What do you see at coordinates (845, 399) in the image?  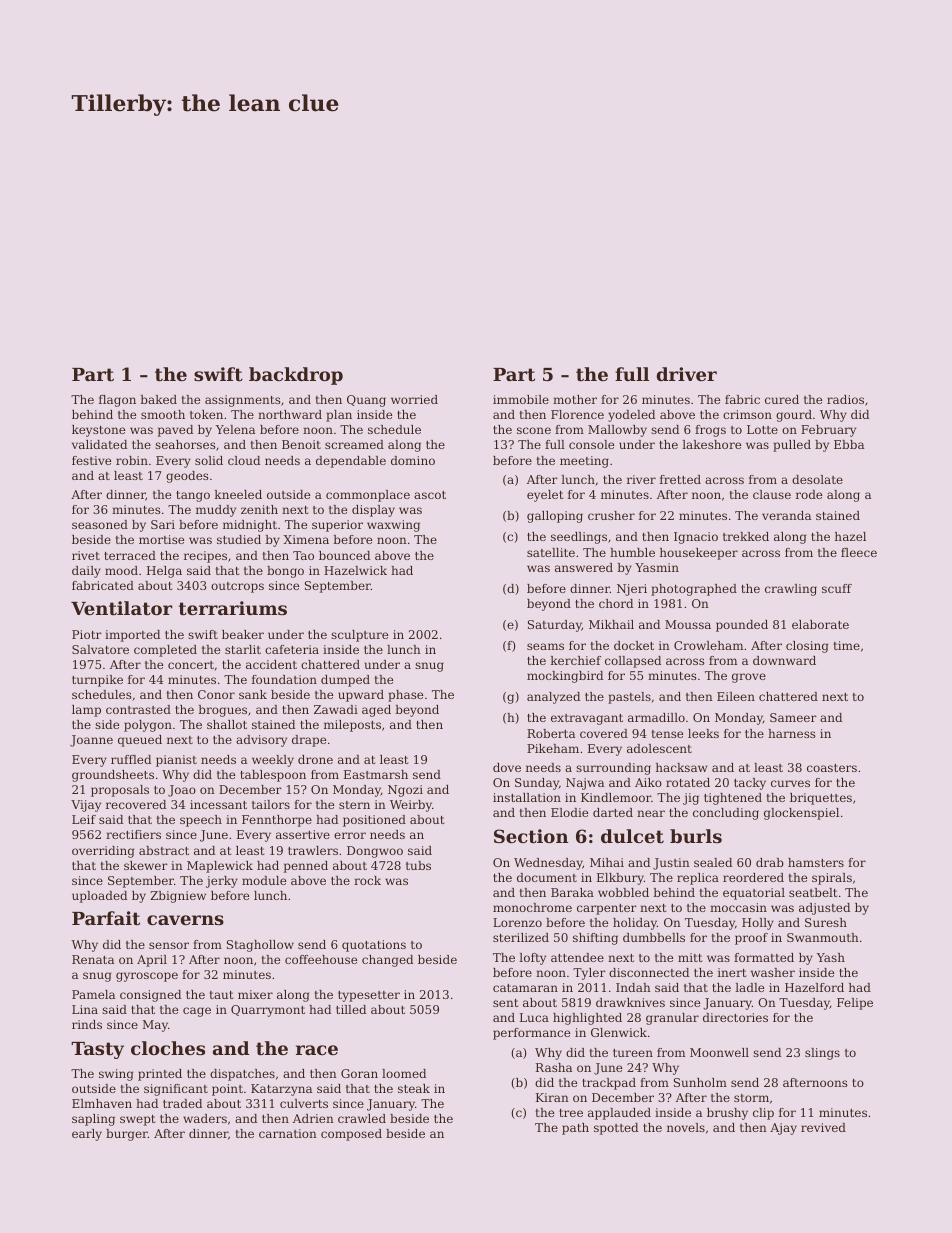 I see `radios` at bounding box center [845, 399].
